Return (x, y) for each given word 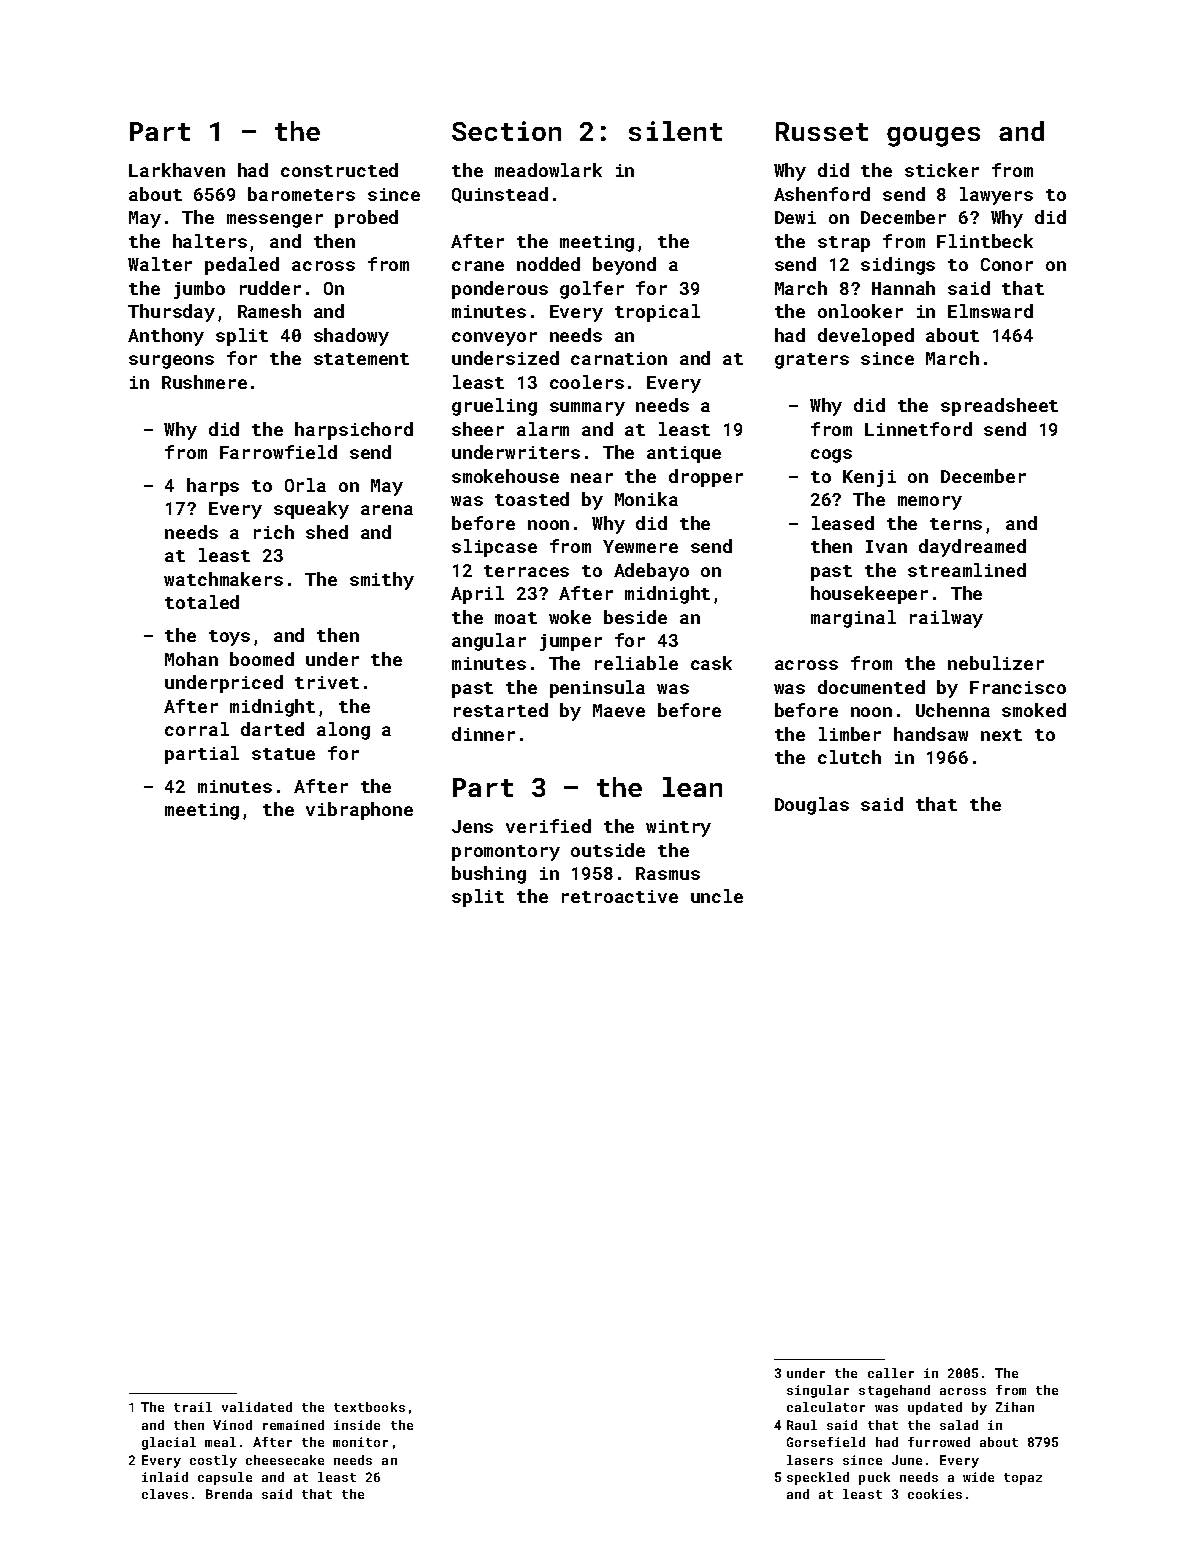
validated (257, 1407)
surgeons (171, 362)
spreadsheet (999, 407)
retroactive (620, 896)
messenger (275, 221)
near (592, 478)
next (1001, 735)
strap (844, 244)
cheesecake (285, 1460)
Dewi (795, 217)
